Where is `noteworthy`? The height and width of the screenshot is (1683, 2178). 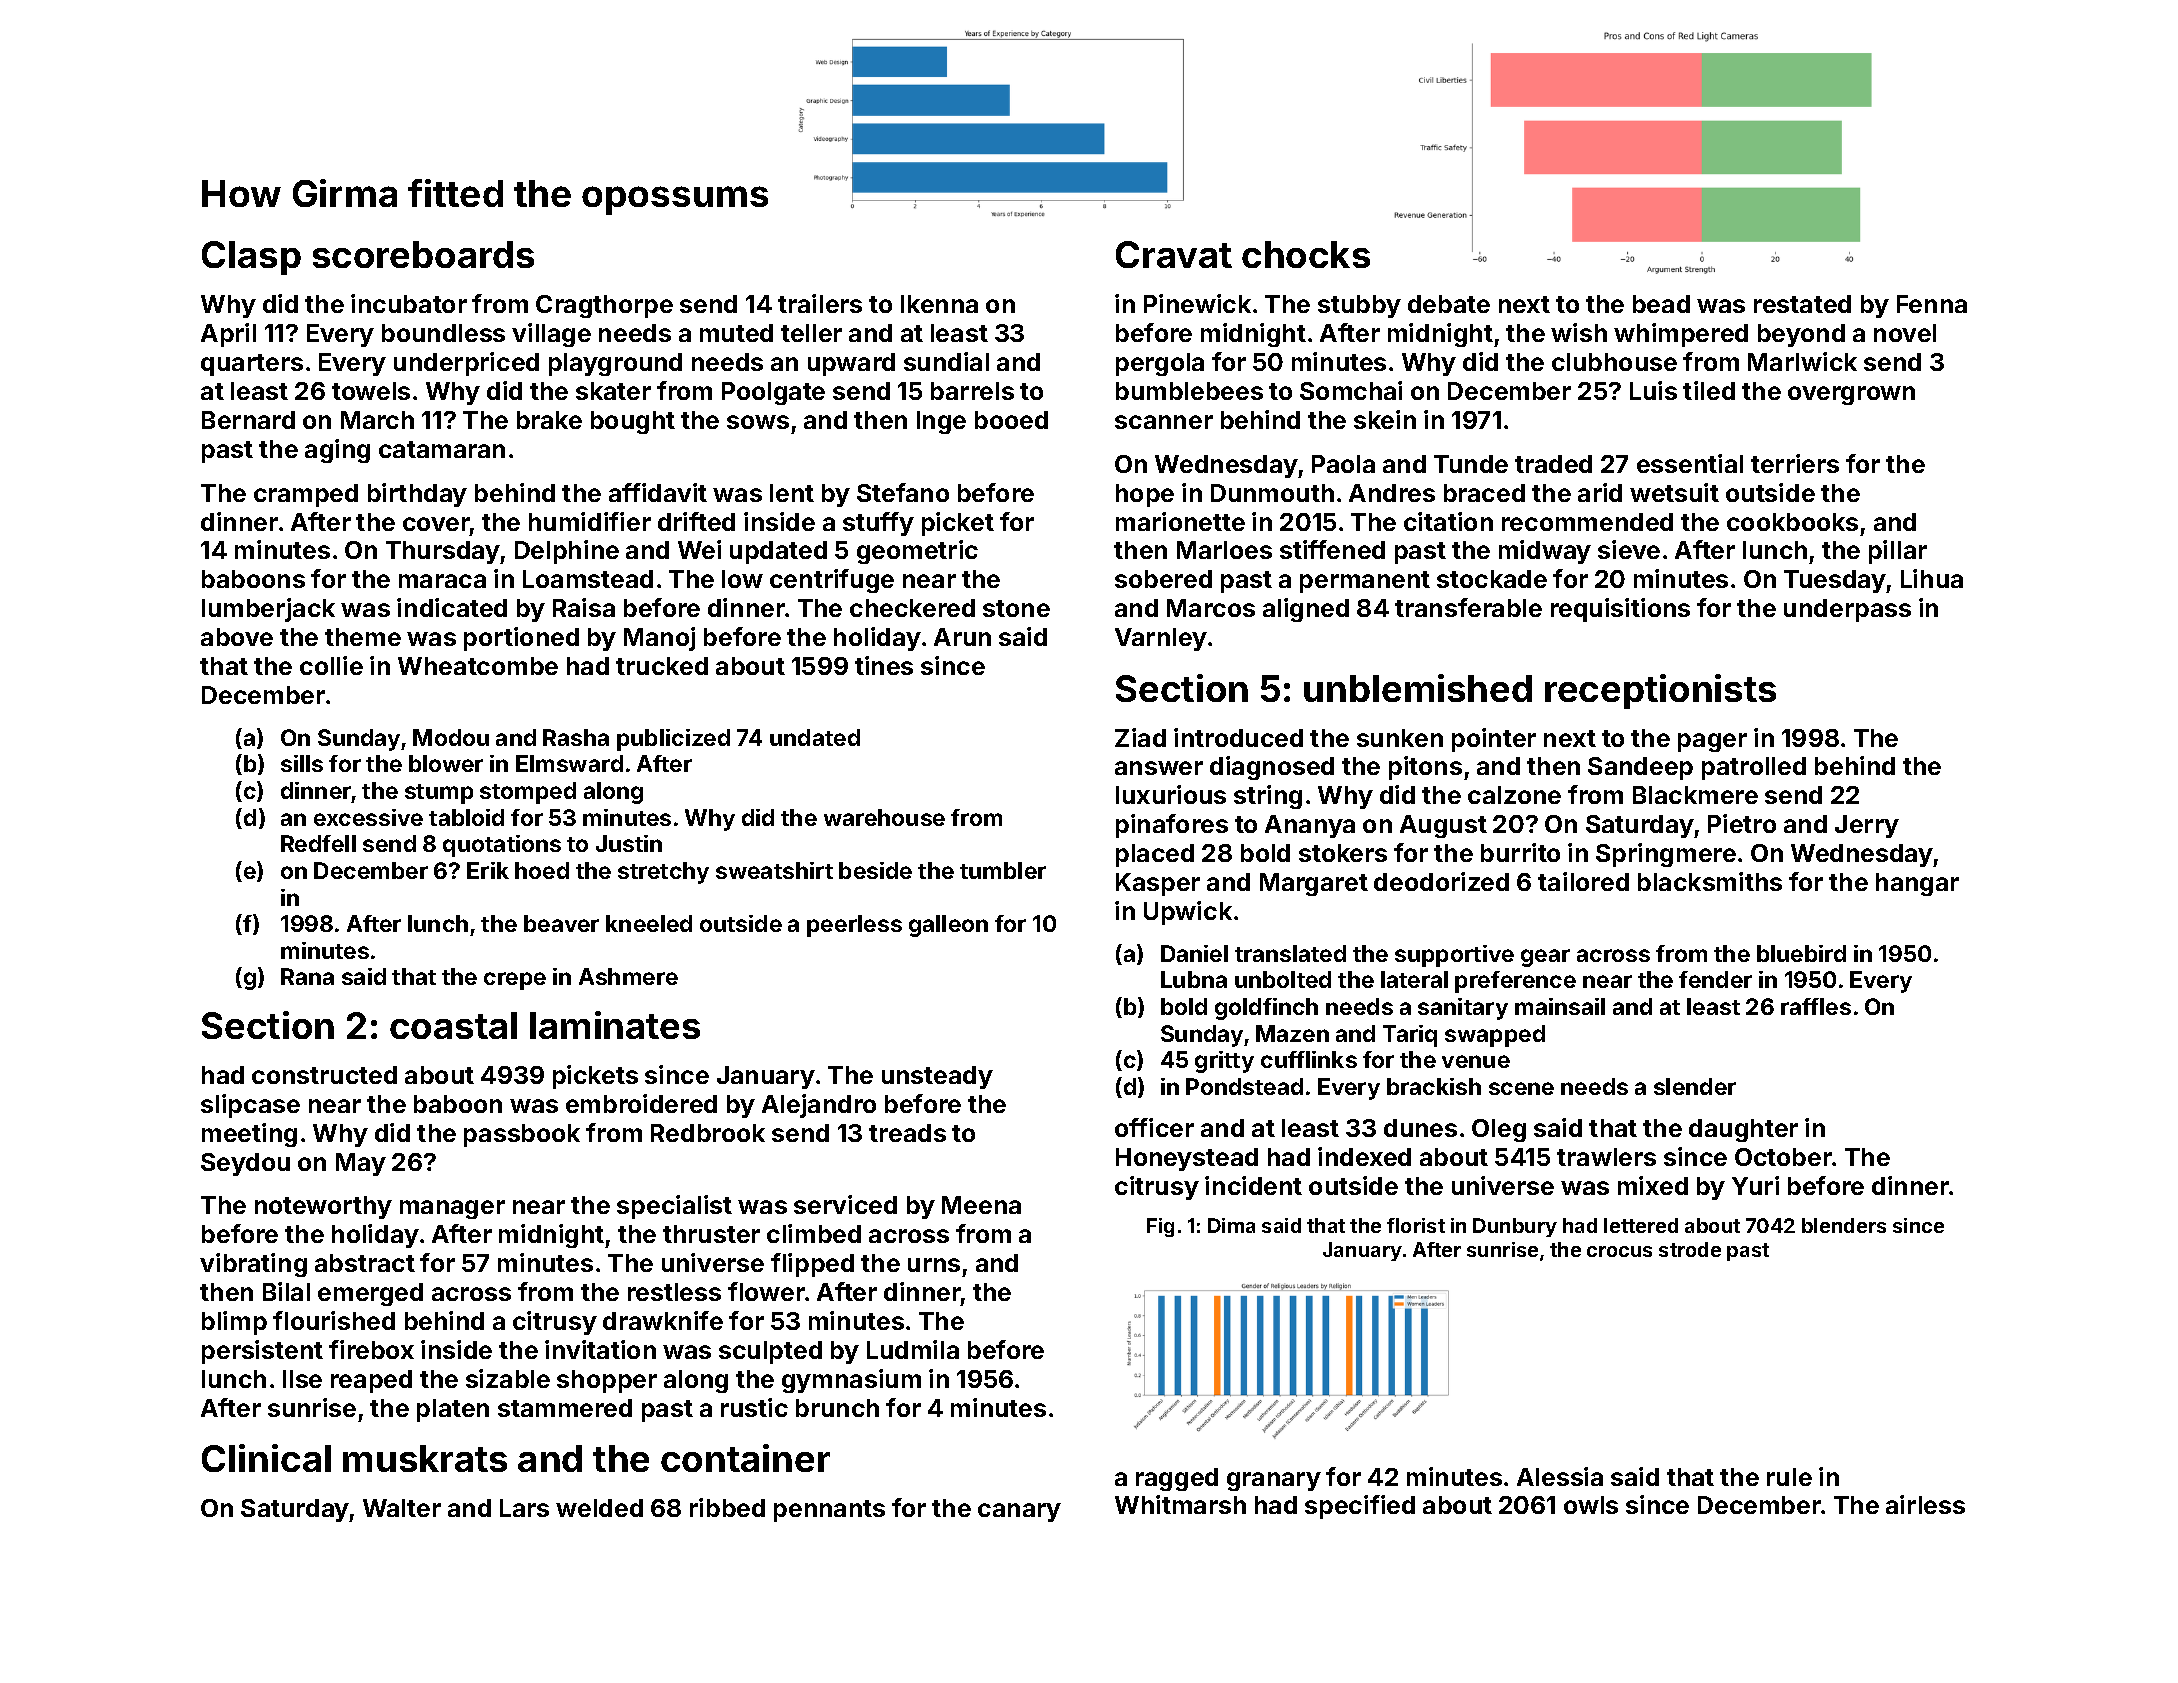 noteworthy is located at coordinates (323, 1207).
